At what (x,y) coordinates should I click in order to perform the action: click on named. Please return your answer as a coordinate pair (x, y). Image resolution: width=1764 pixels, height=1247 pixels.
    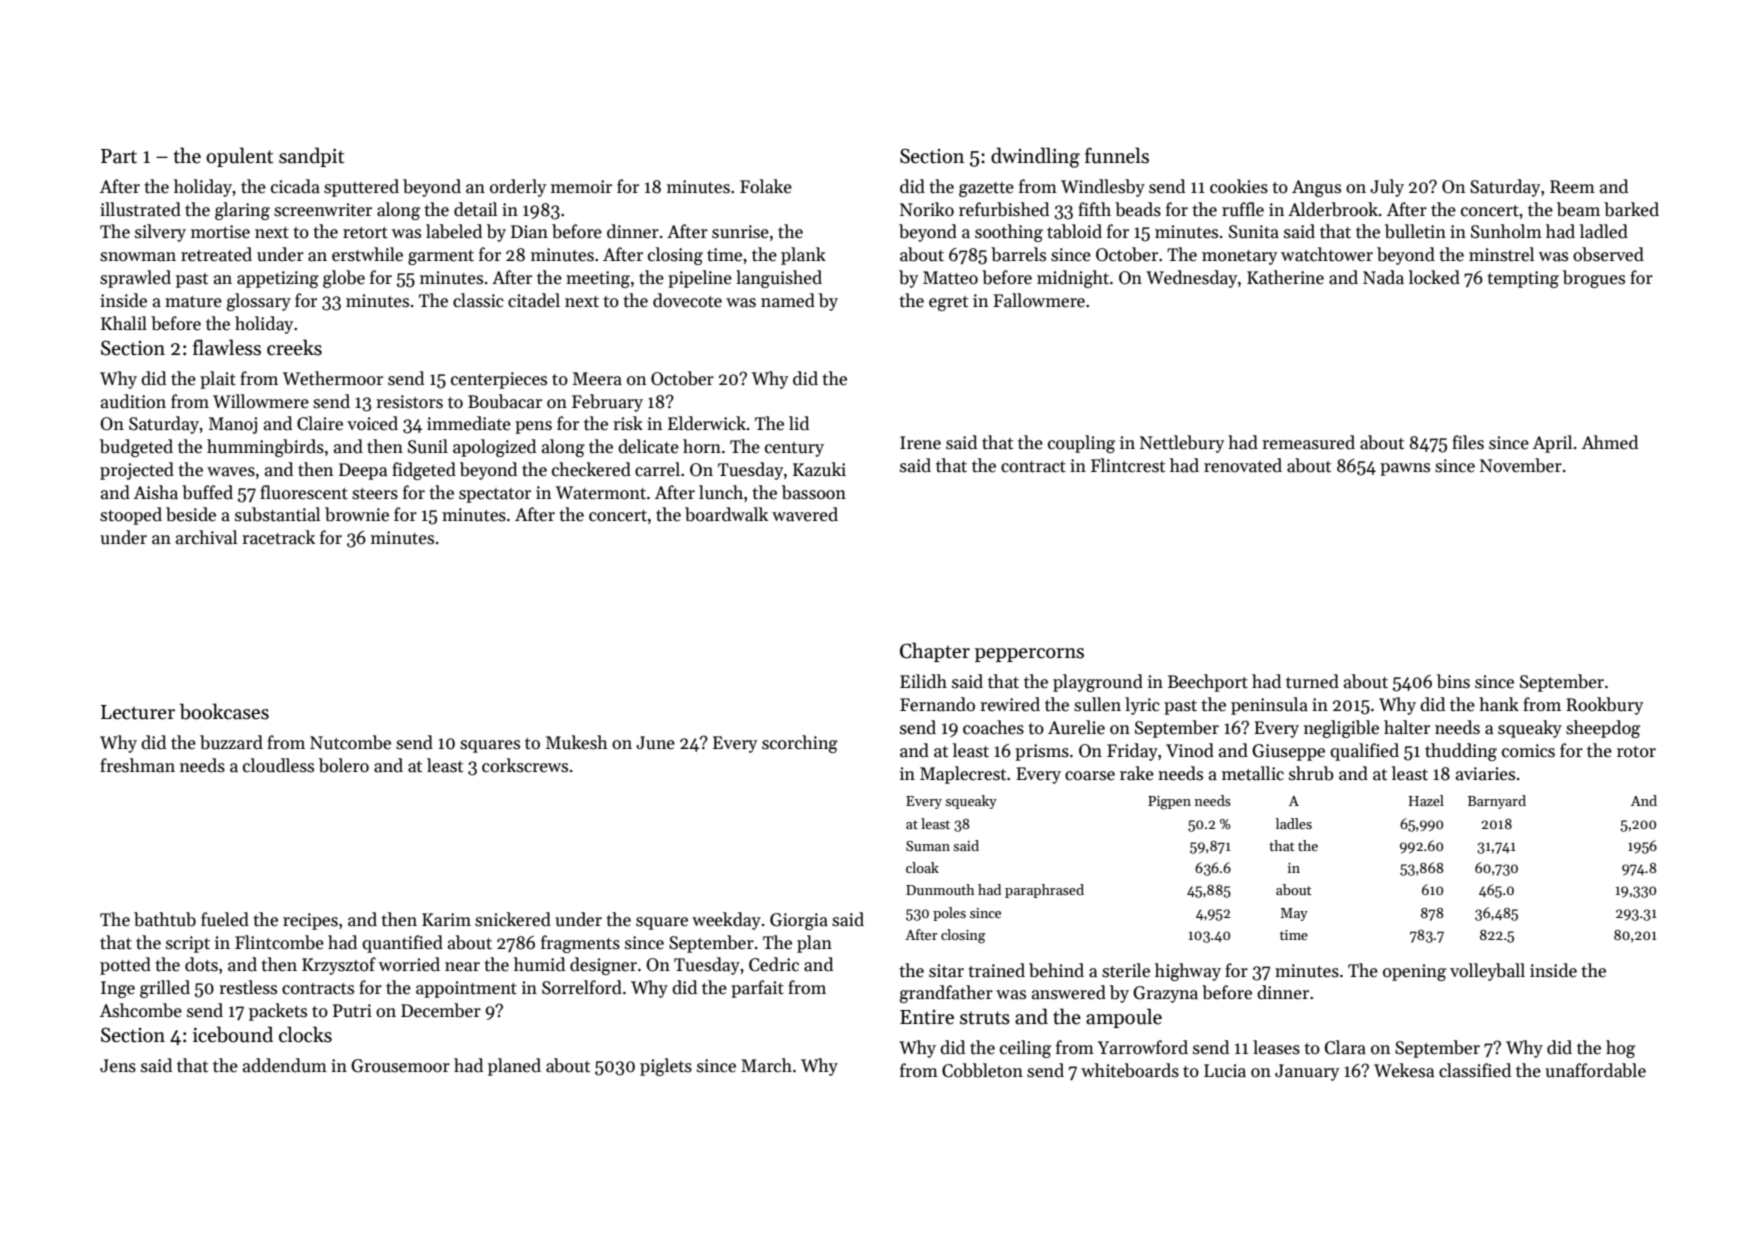
    Looking at the image, I should click on (788, 300).
